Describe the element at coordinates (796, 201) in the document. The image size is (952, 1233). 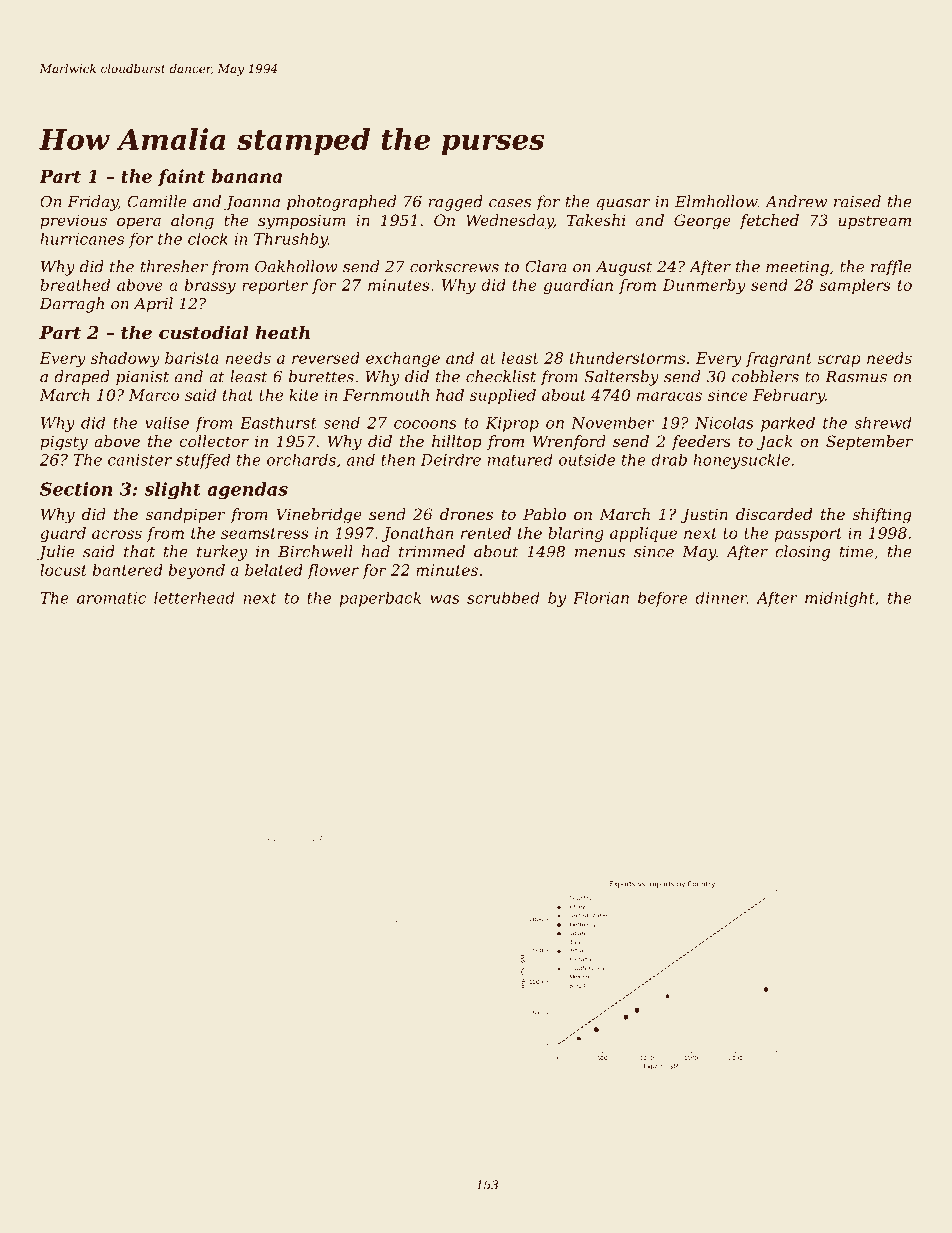
I see `Andrew` at that location.
